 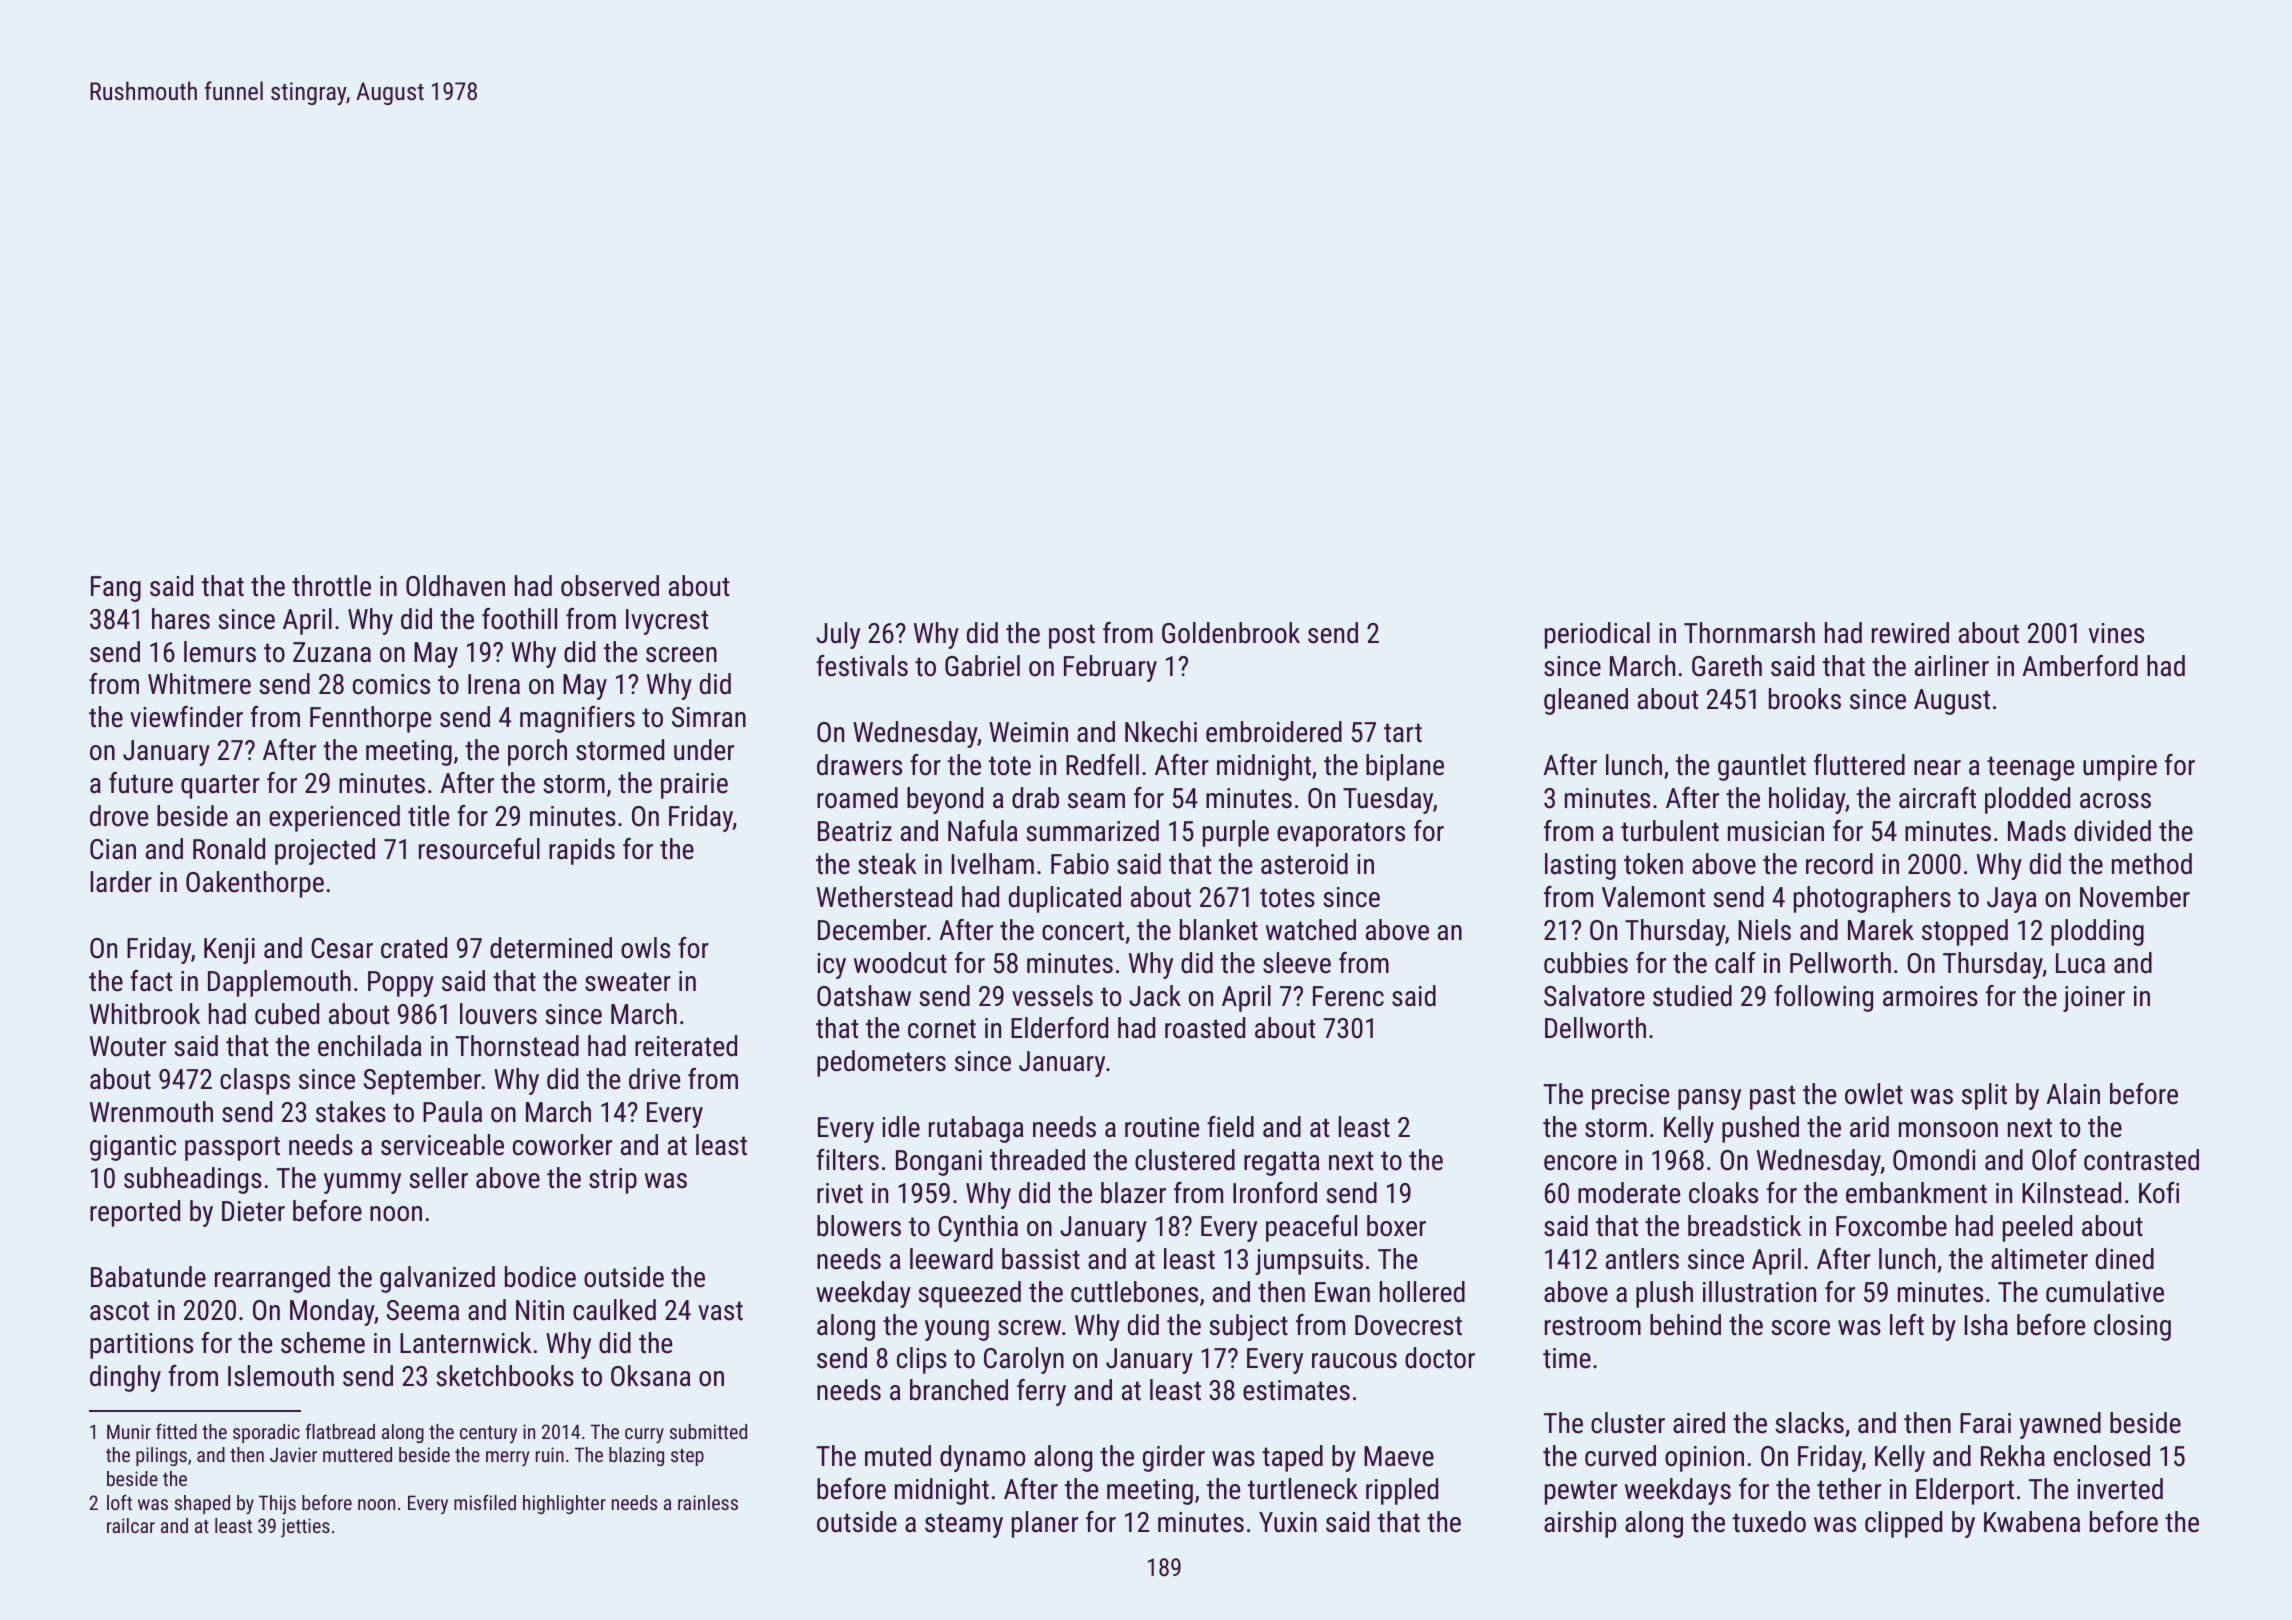 I want to click on throttle, so click(x=331, y=586).
